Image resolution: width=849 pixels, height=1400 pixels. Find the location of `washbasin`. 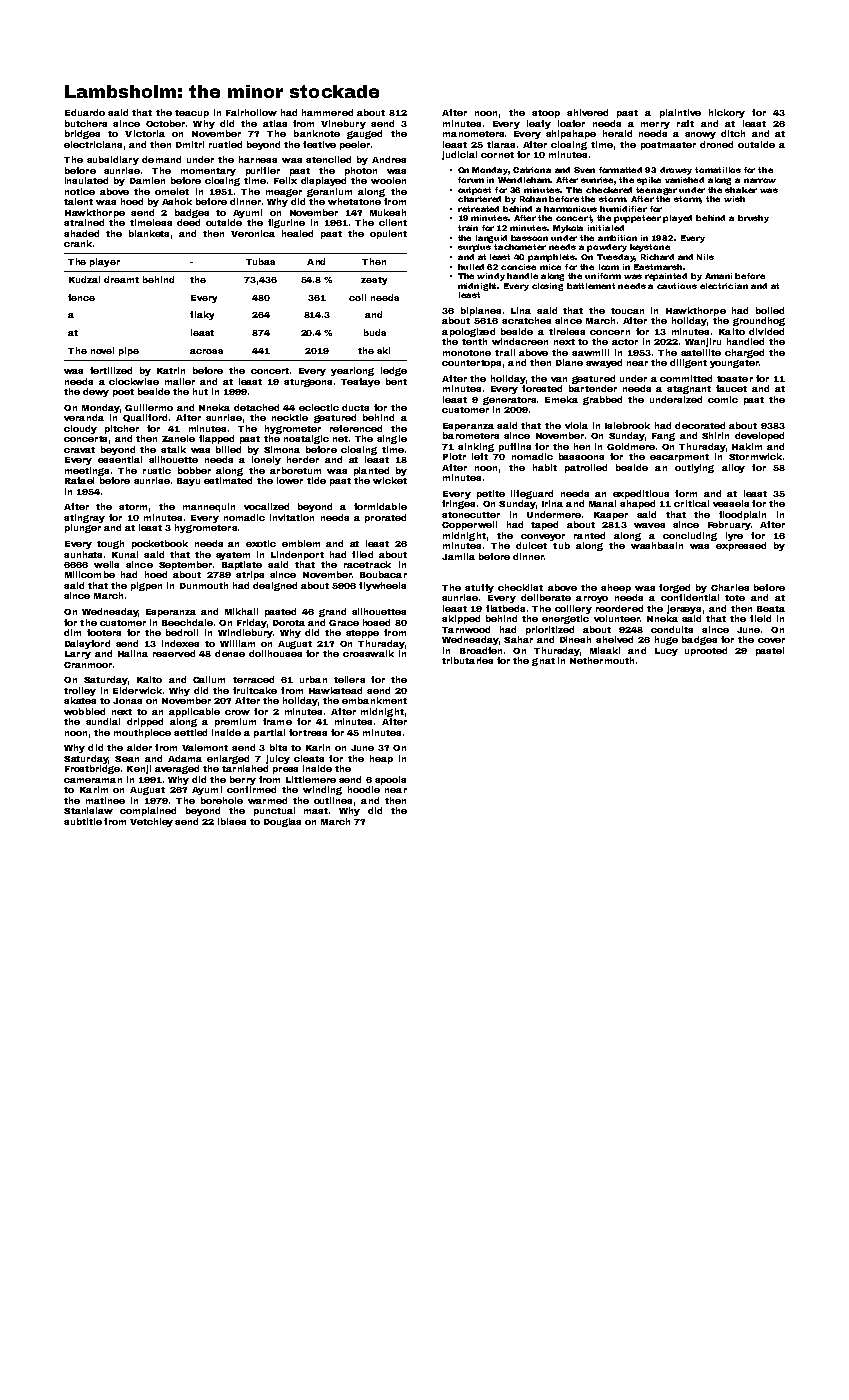

washbasin is located at coordinates (657, 545).
